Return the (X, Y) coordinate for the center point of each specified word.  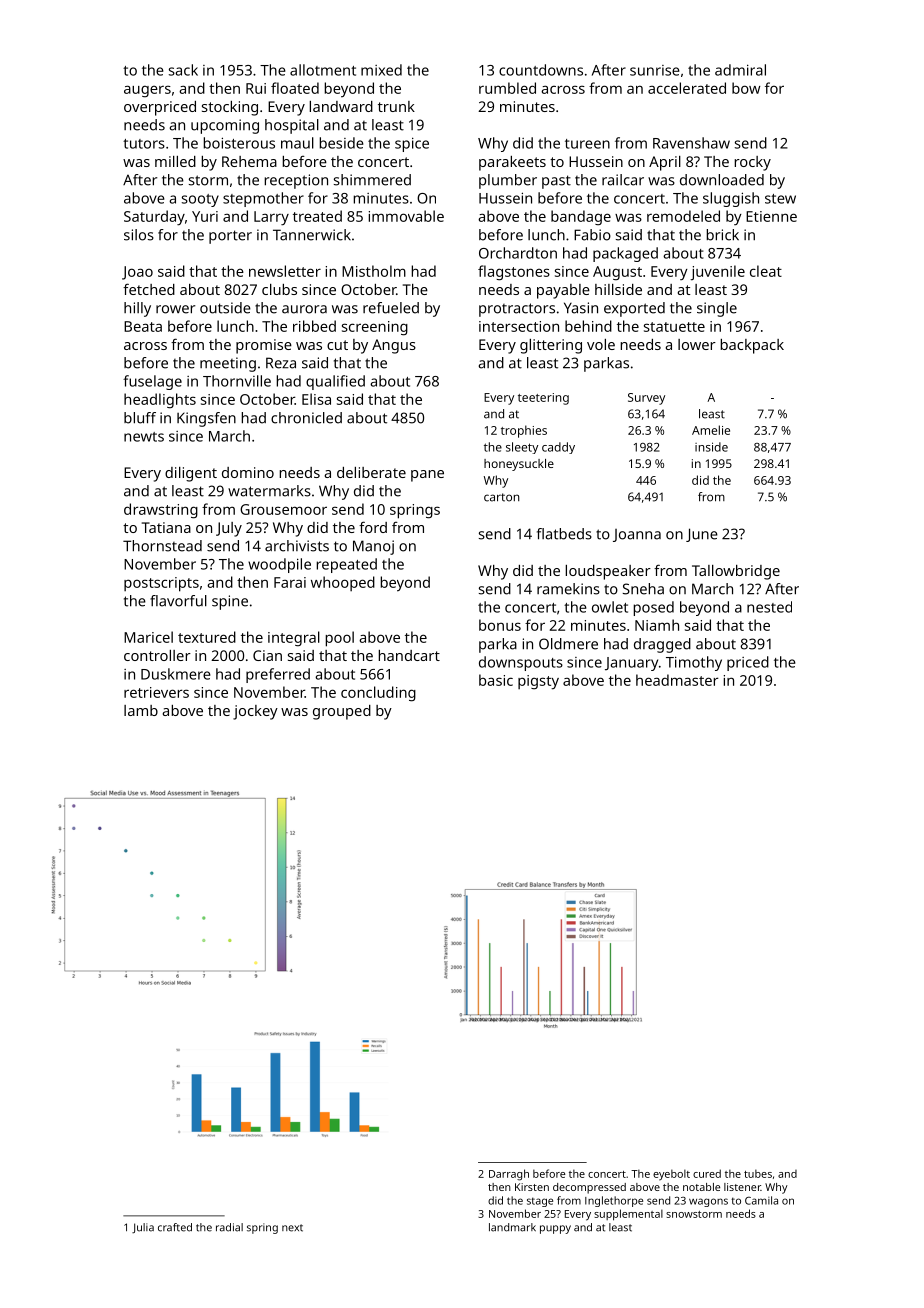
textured (207, 637)
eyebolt (671, 1175)
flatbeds (564, 534)
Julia (143, 1228)
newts (144, 437)
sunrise (655, 70)
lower (697, 344)
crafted (175, 1227)
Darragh (509, 1175)
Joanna (637, 535)
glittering (551, 346)
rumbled (507, 88)
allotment (323, 70)
